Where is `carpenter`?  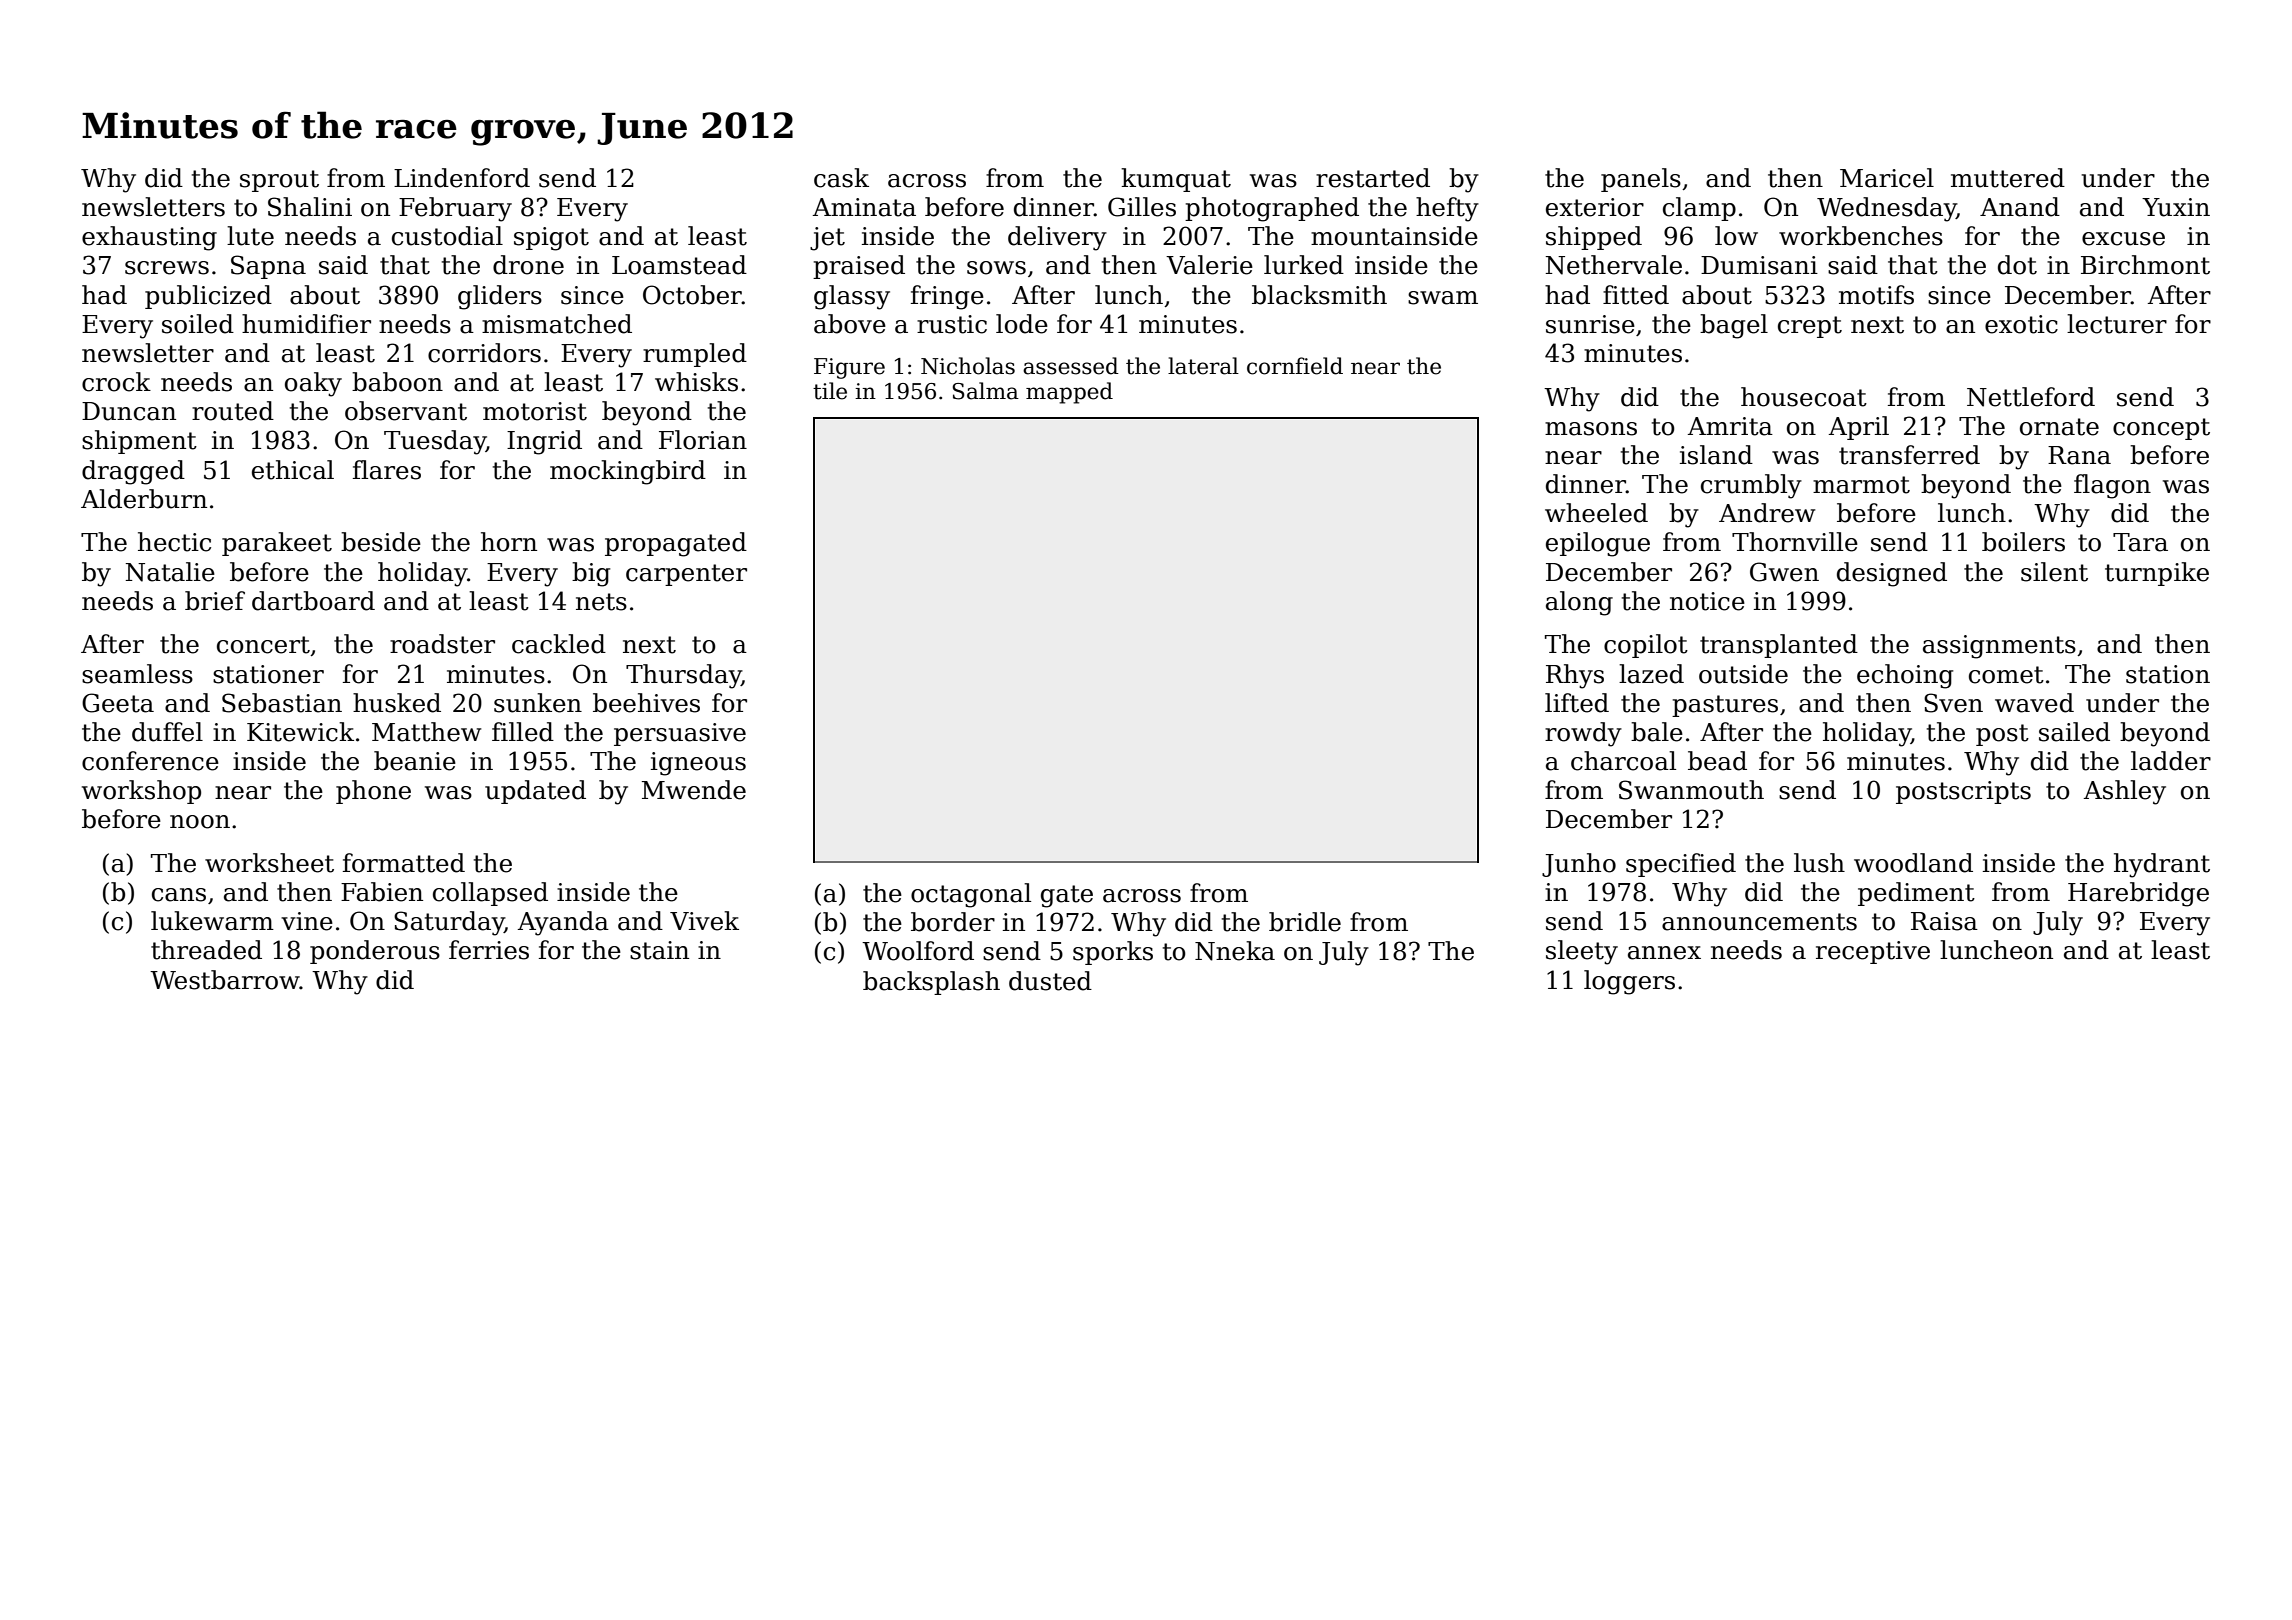 carpenter is located at coordinates (686, 575).
